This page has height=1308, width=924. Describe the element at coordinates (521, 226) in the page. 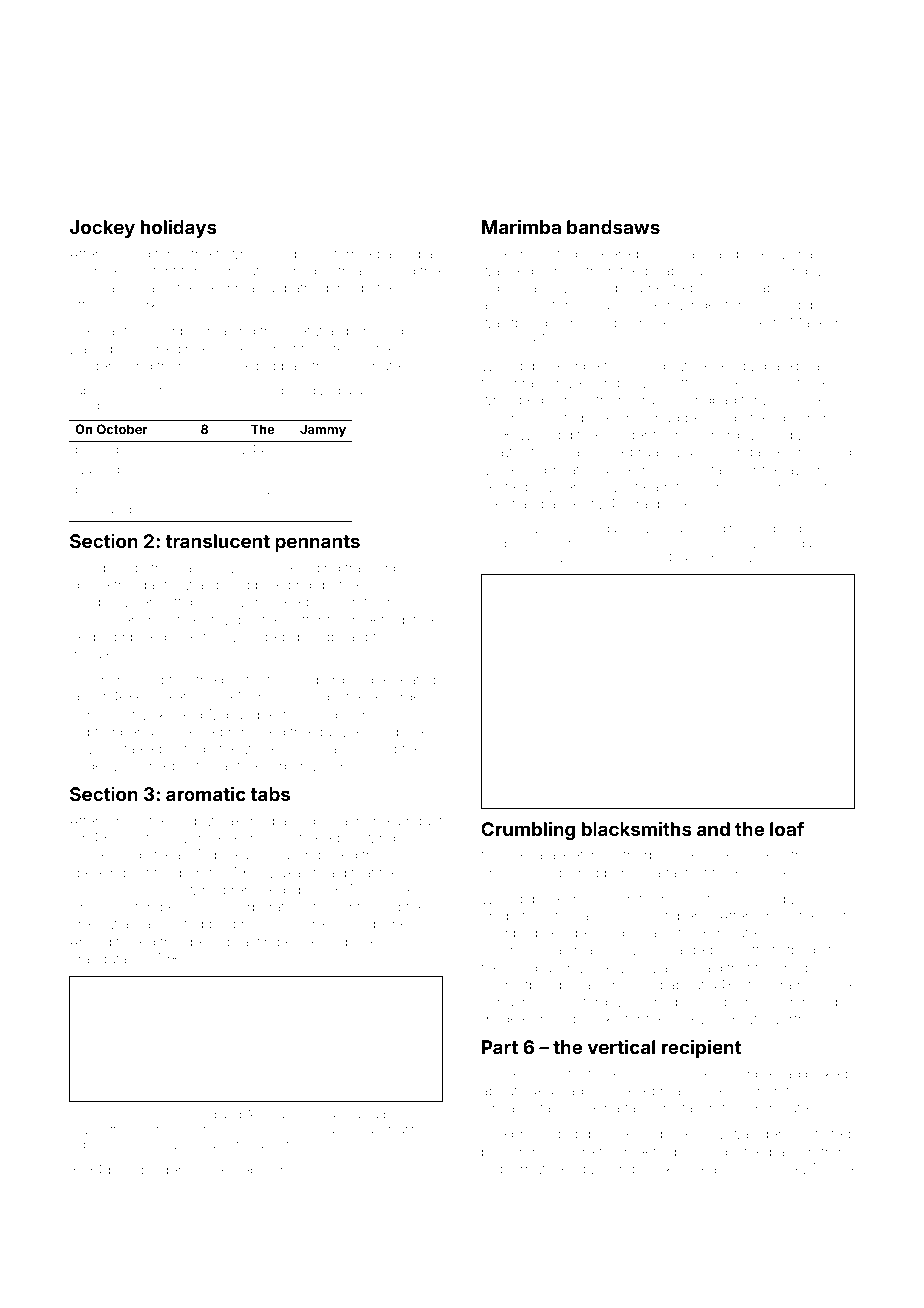

I see `Marimba` at that location.
